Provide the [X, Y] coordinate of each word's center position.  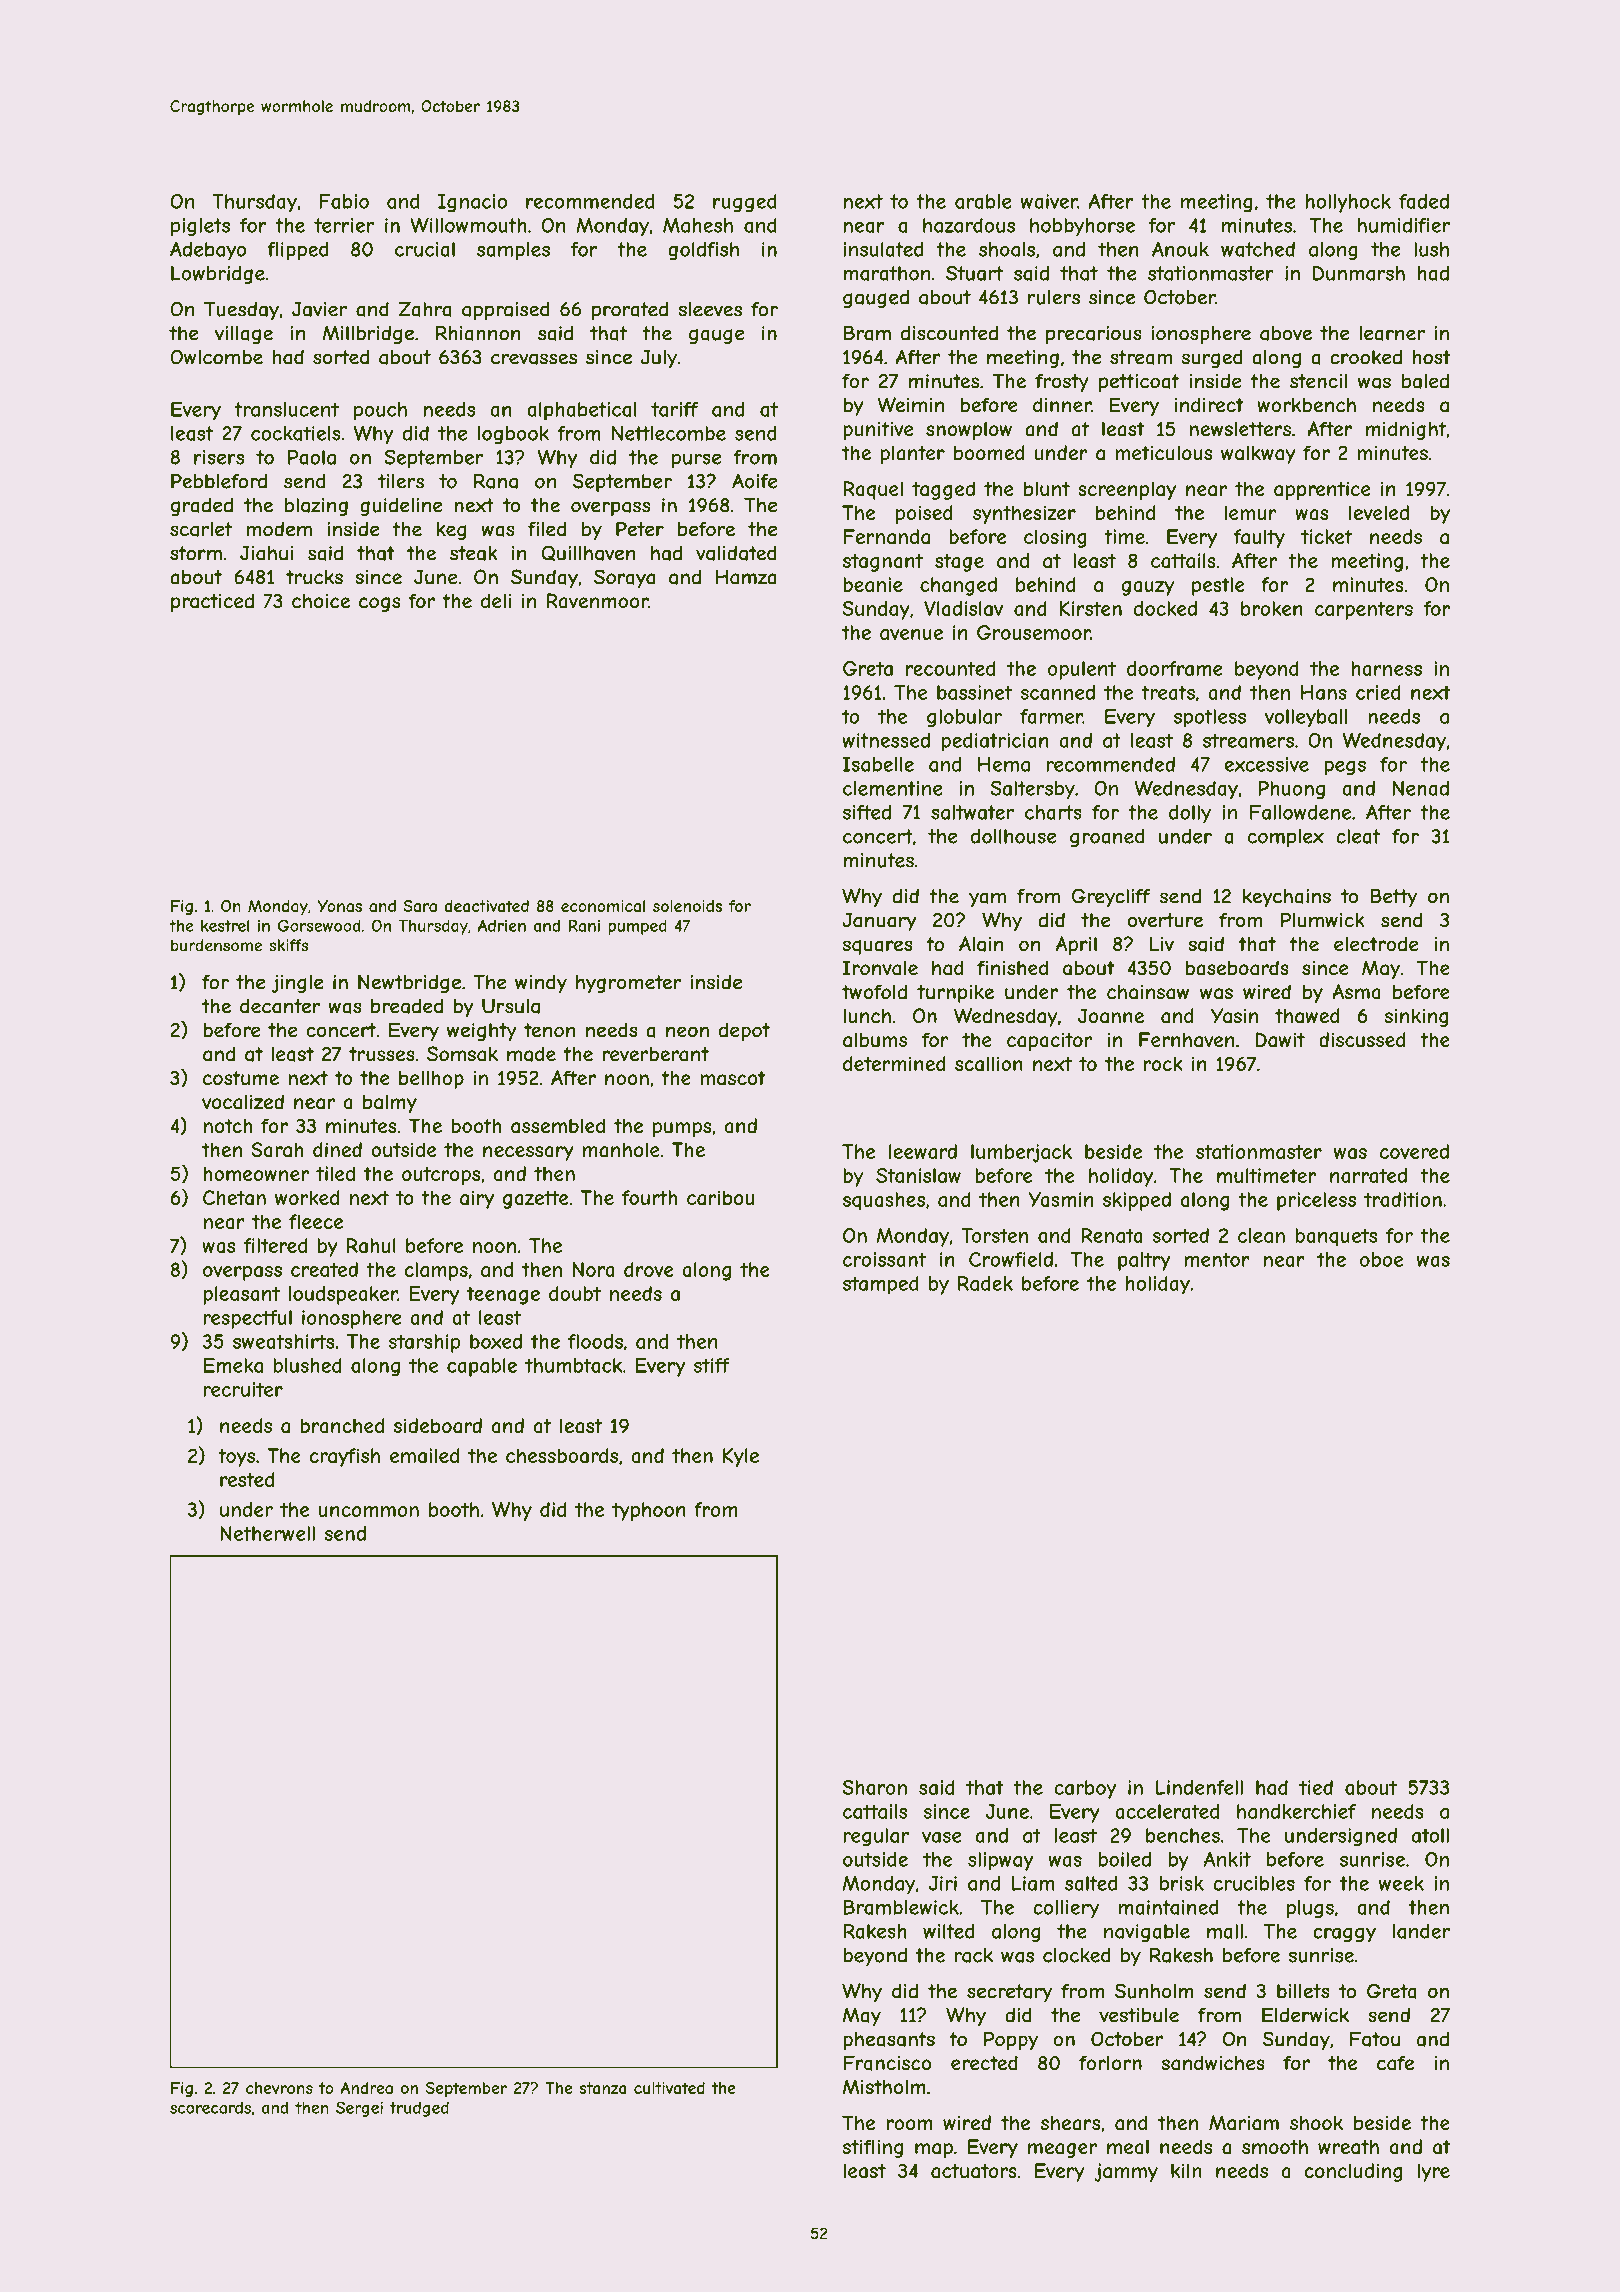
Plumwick [1323, 920]
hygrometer [628, 984]
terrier [344, 225]
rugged [745, 203]
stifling [873, 2148]
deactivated [487, 906]
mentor [1217, 1259]
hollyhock [1348, 203]
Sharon [874, 1787]
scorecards [210, 2107]
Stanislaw [918, 1175]
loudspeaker [343, 1295]
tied [1316, 1787]
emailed [424, 1455]
